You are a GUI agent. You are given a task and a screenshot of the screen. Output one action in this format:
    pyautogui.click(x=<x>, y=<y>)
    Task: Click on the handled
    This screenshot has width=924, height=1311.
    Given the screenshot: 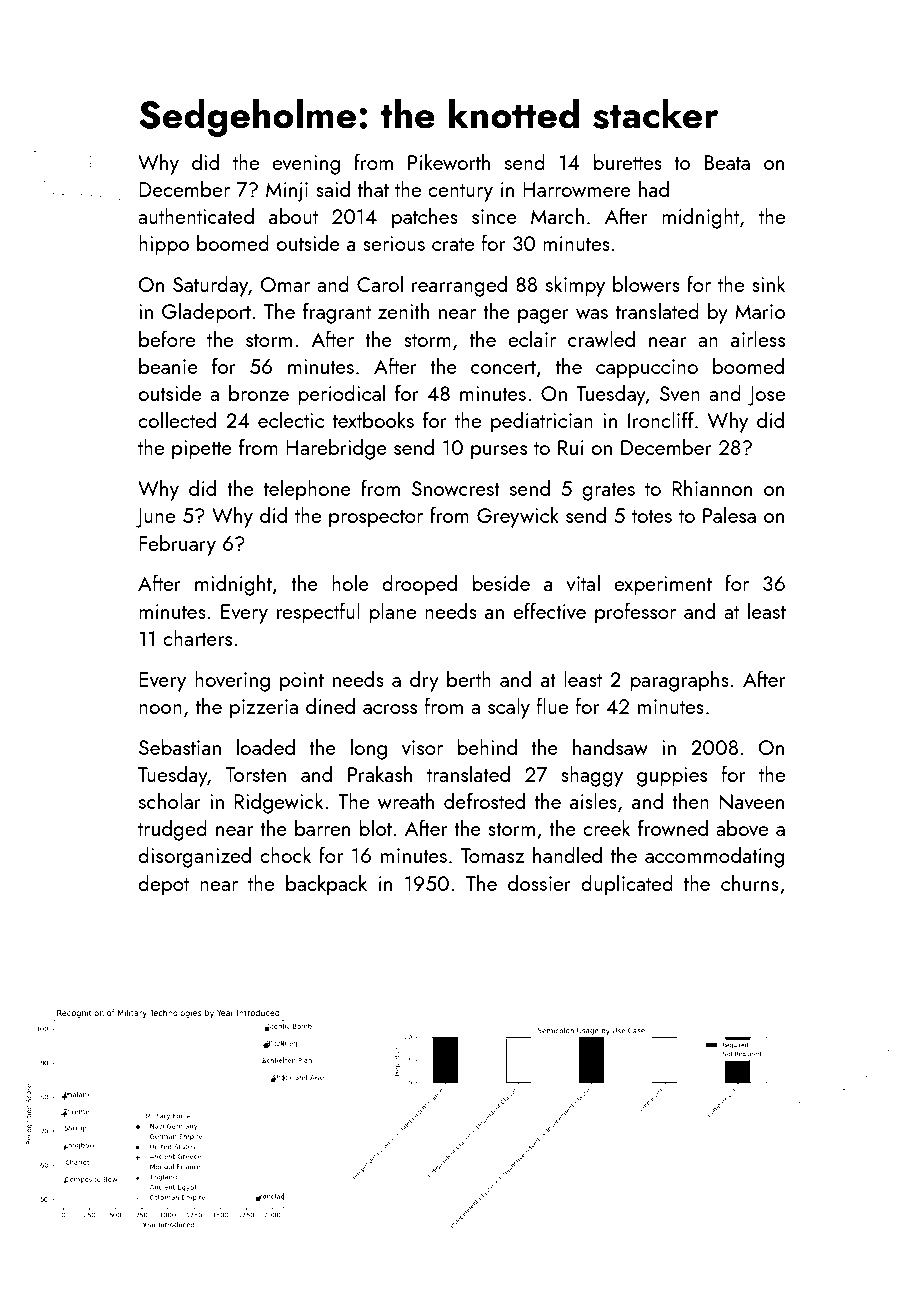 What is the action you would take?
    pyautogui.click(x=567, y=854)
